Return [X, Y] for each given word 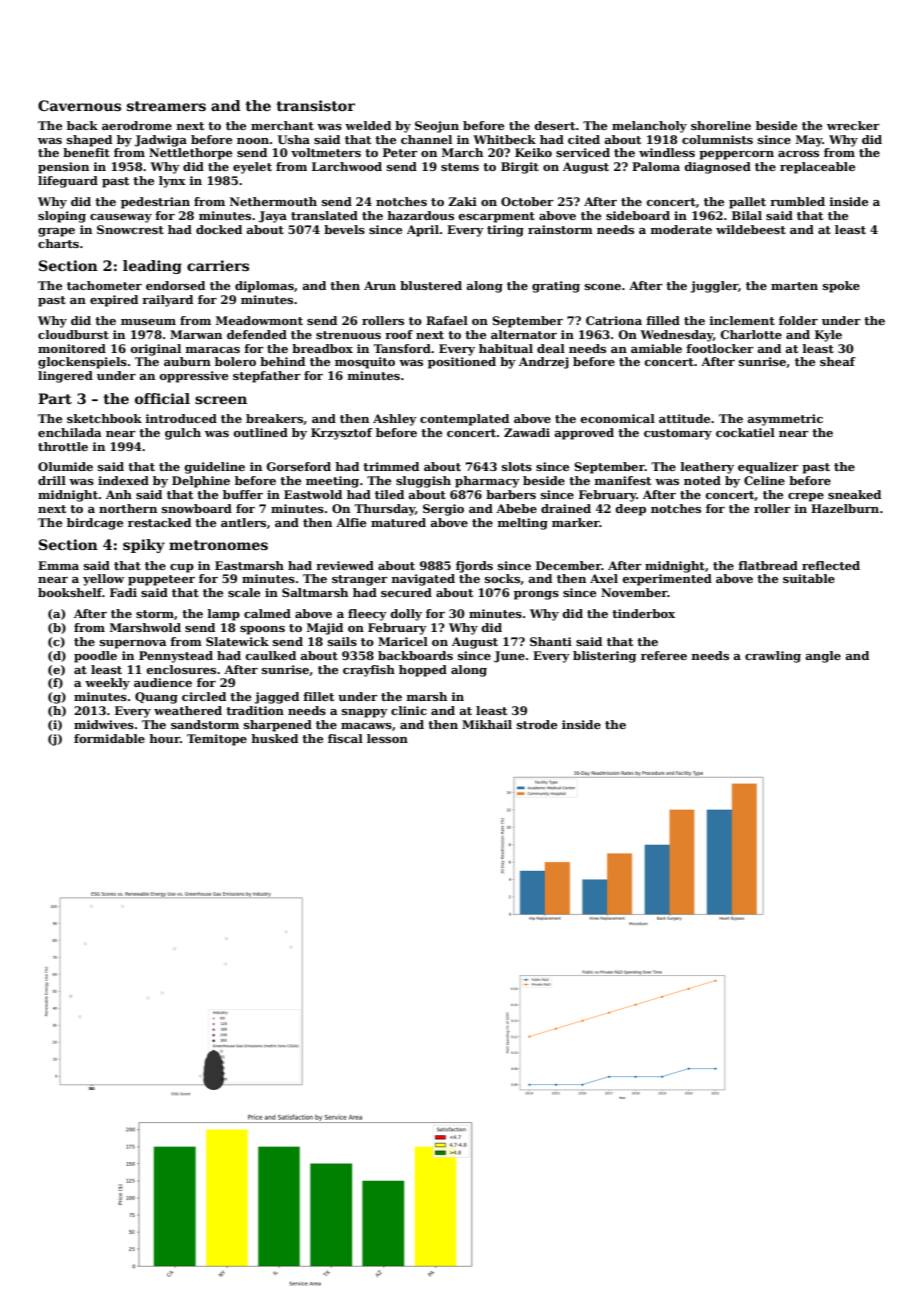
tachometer [104, 285]
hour [164, 738]
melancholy [649, 127]
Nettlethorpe [190, 154]
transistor [316, 105]
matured [398, 522]
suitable [809, 578]
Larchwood [347, 166]
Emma [58, 565]
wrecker [853, 125]
